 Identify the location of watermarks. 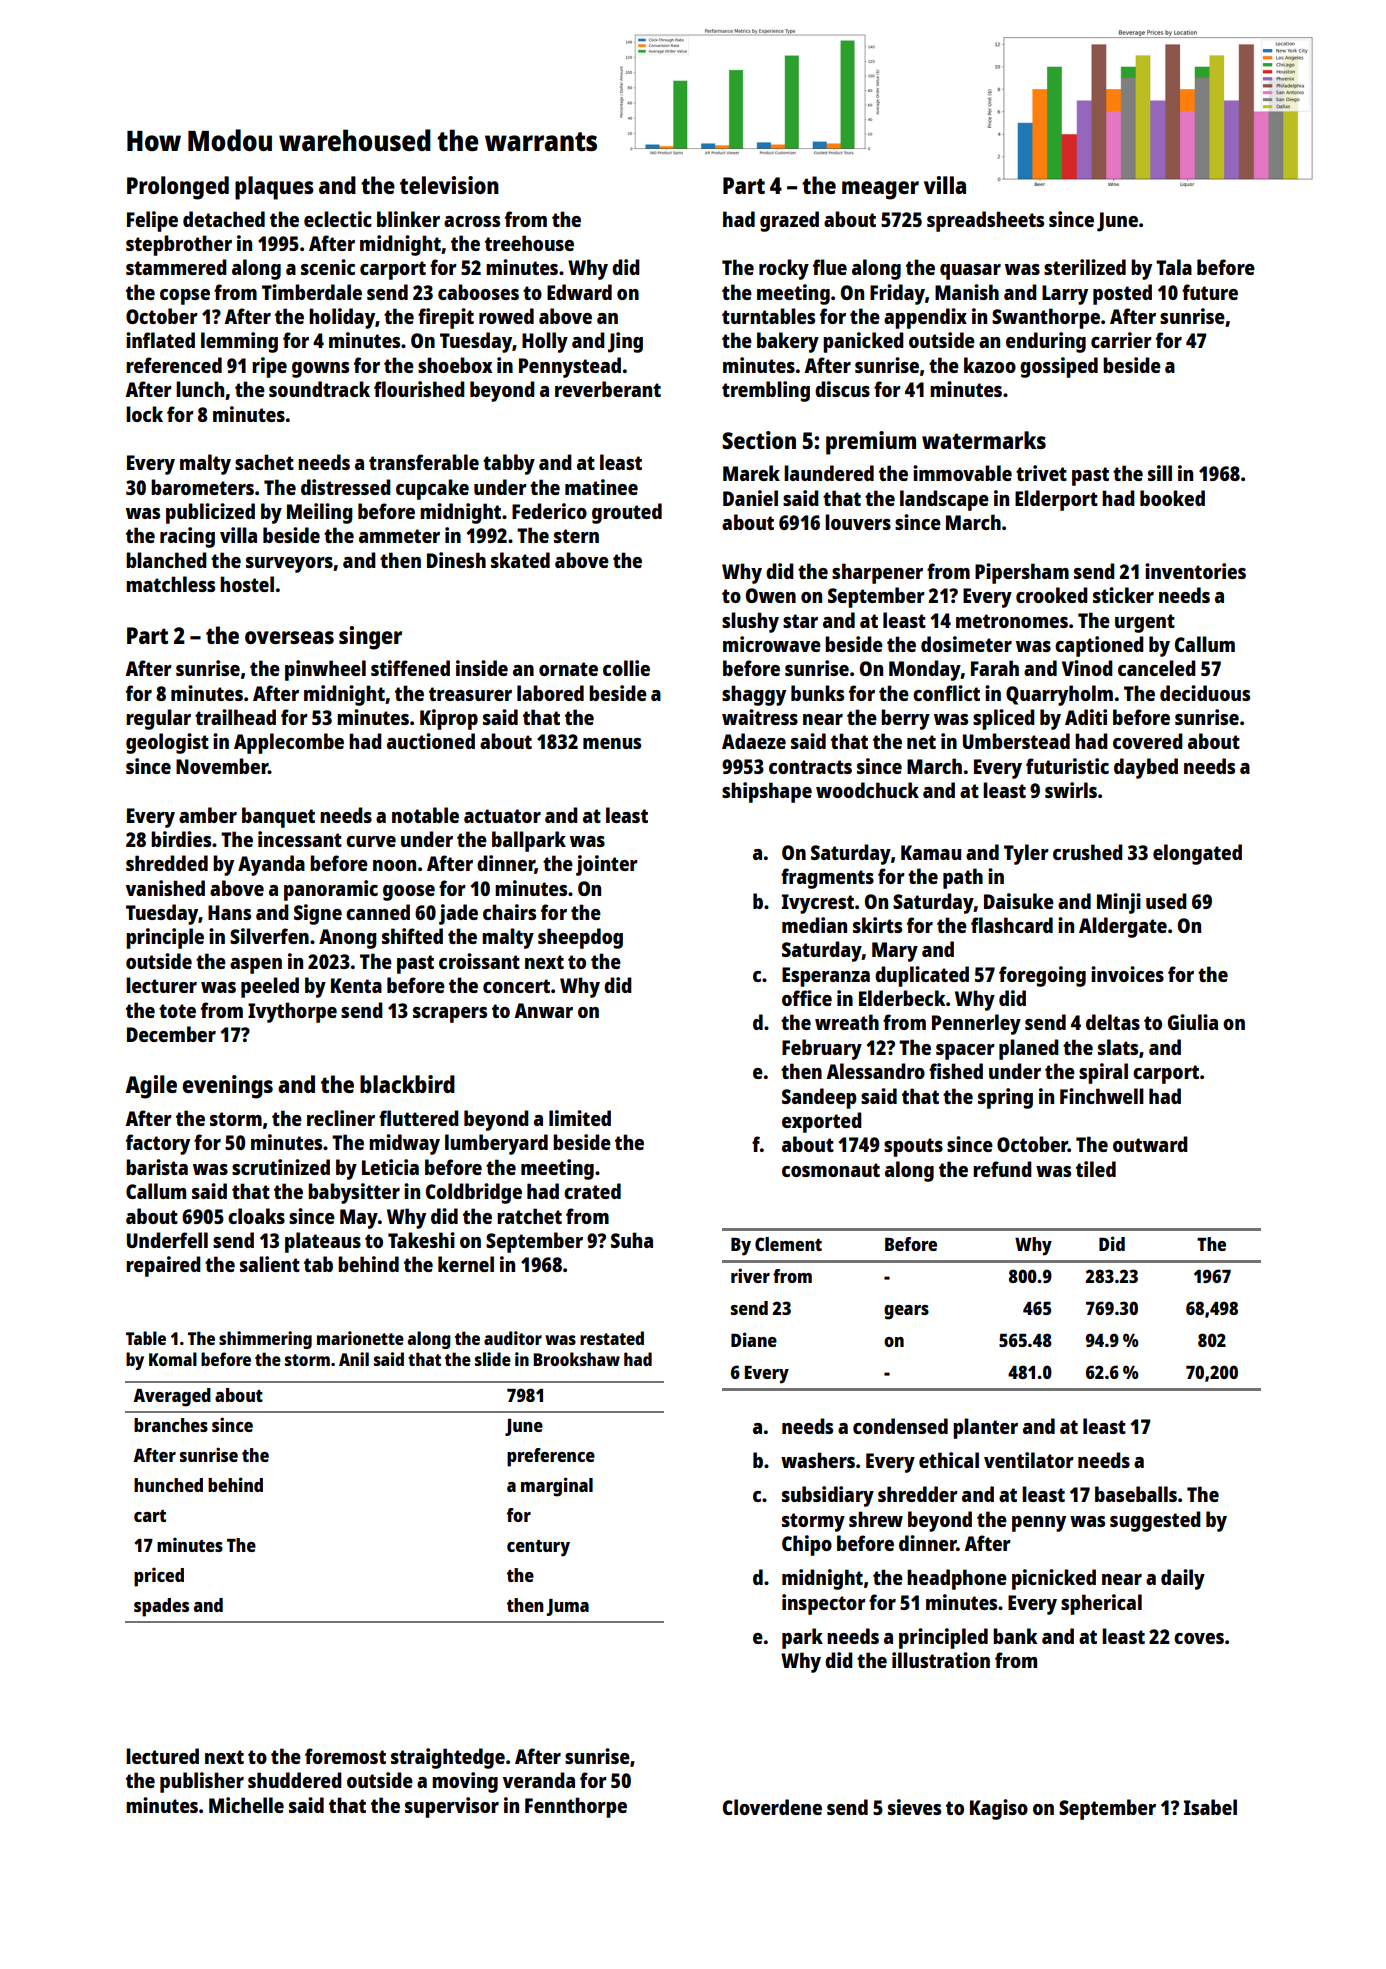
(984, 440).
